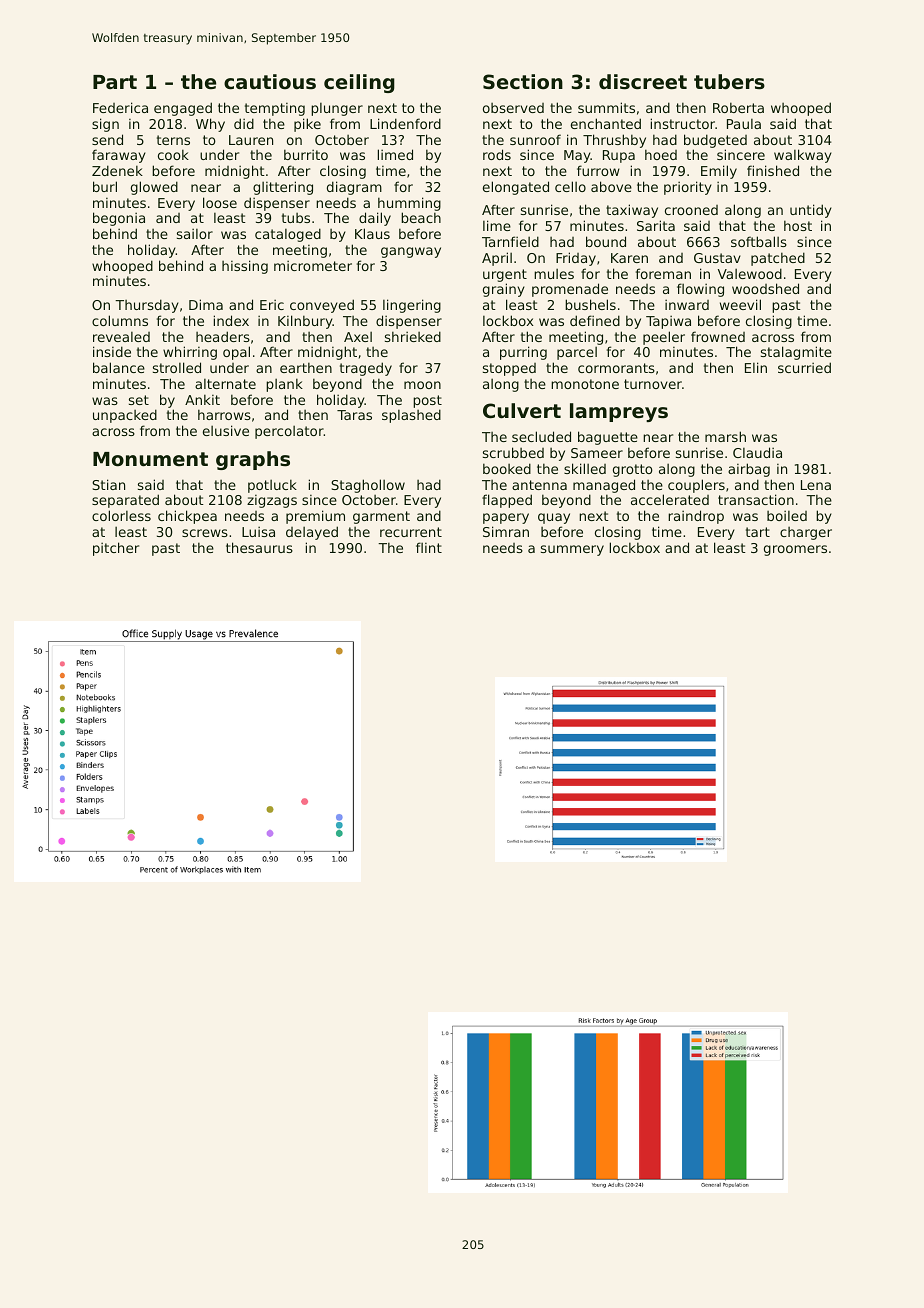  Describe the element at coordinates (108, 484) in the screenshot. I see `Stian` at that location.
